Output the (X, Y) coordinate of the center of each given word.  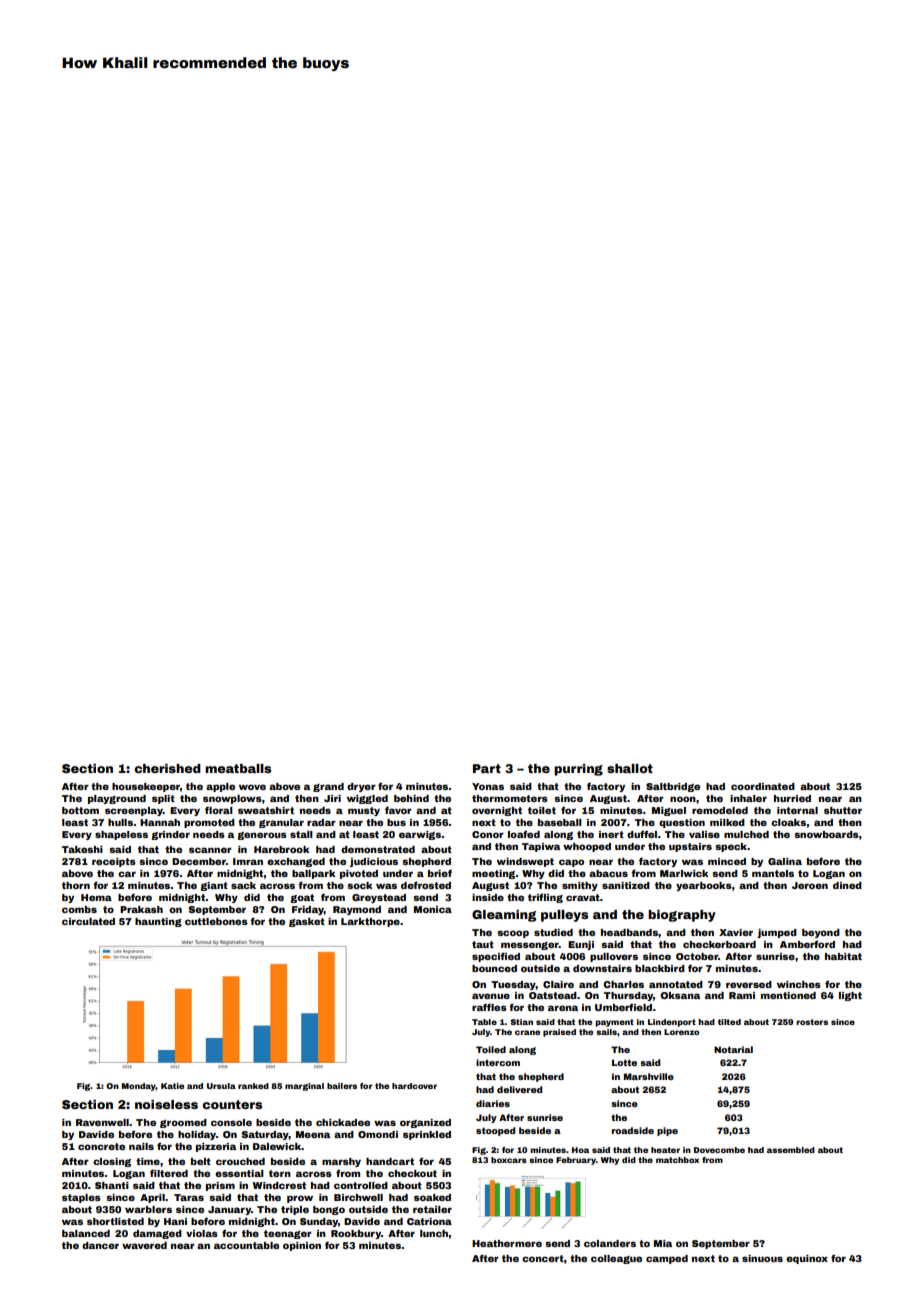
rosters (812, 1022)
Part (487, 768)
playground (117, 799)
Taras (189, 1197)
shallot (630, 768)
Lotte (624, 1062)
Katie (172, 1086)
